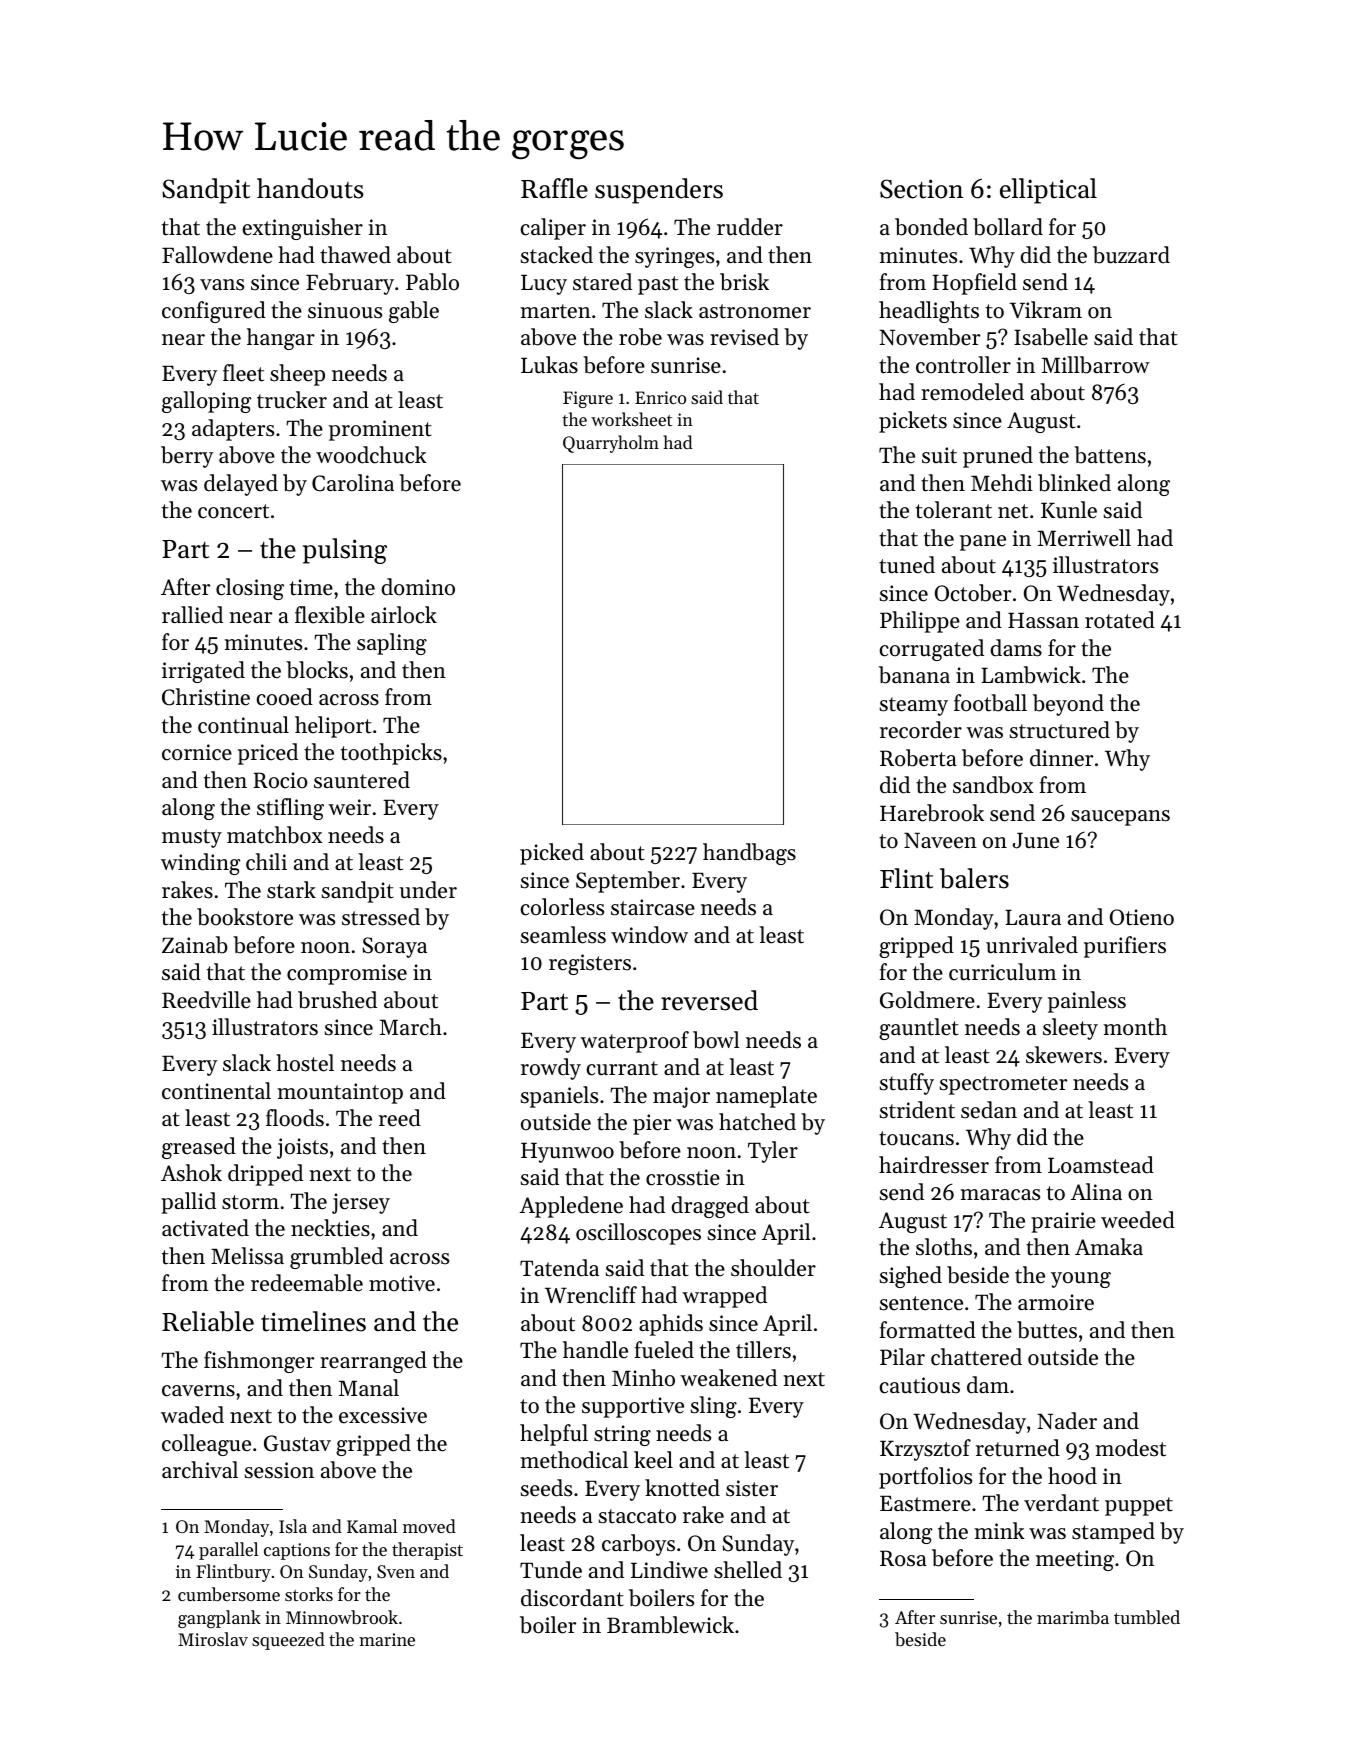  Describe the element at coordinates (1110, 455) in the image. I see `battens` at that location.
